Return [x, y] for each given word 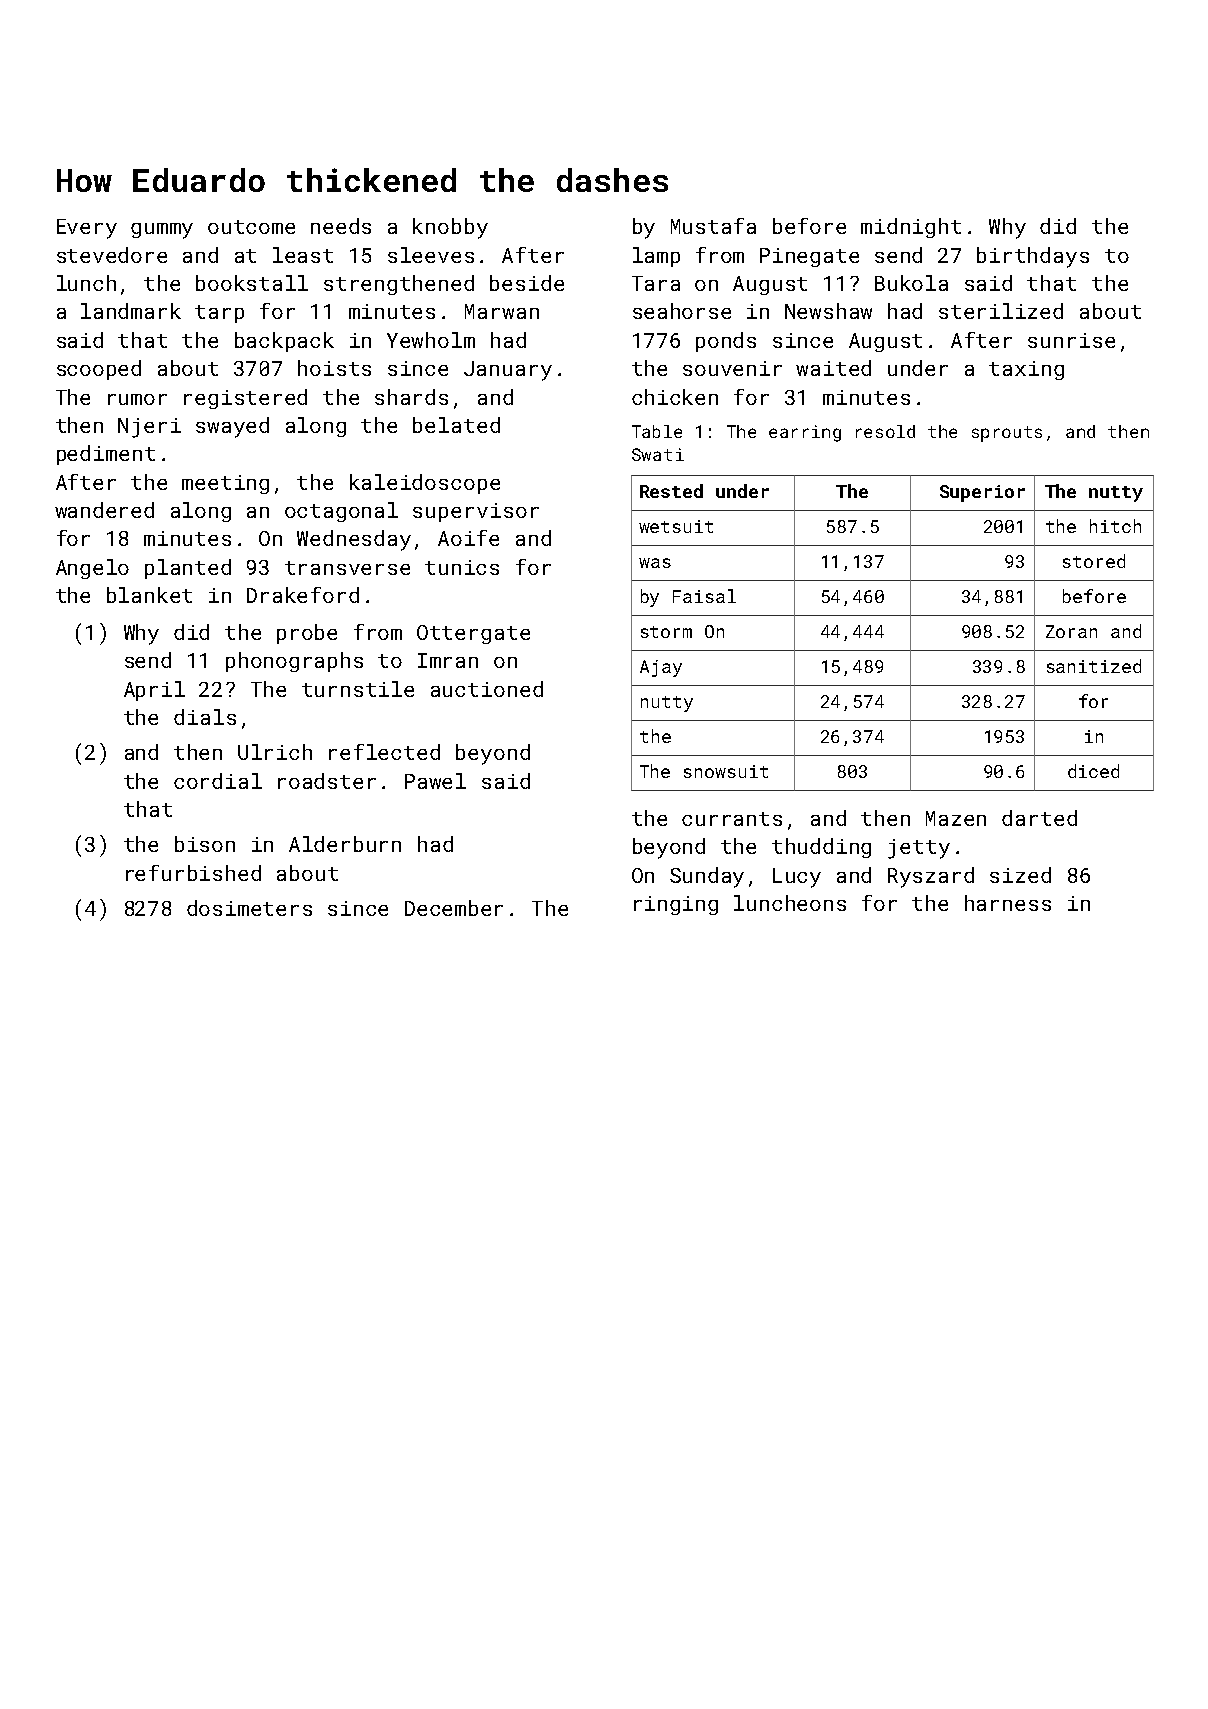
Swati [658, 454]
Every [87, 229]
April [154, 691]
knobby [450, 228]
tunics [462, 567]
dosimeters [249, 908]
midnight [911, 228]
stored [1094, 561]
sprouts [1007, 434]
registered [245, 399]
